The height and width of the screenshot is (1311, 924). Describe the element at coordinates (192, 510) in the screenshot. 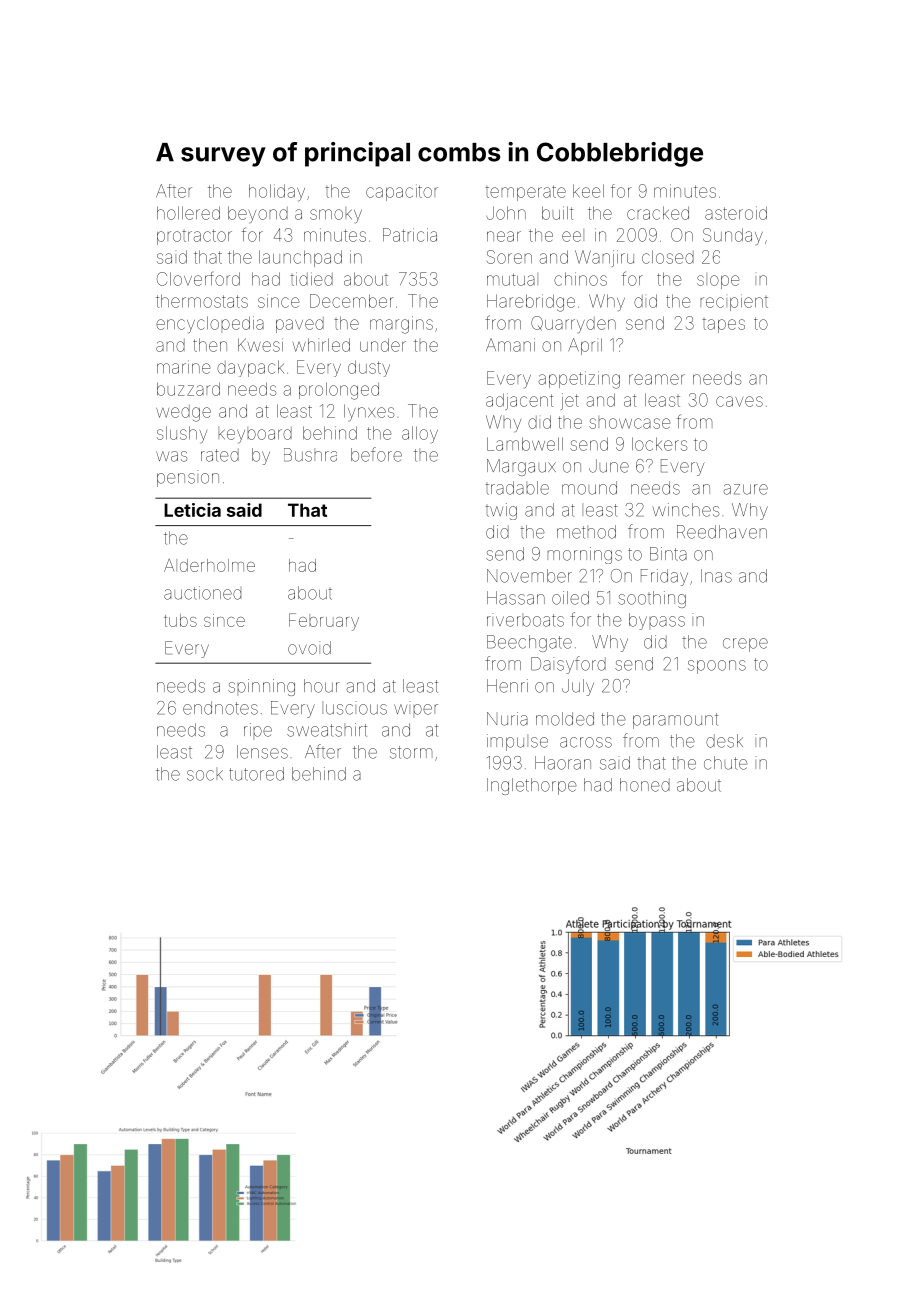

I see `Leticia` at that location.
